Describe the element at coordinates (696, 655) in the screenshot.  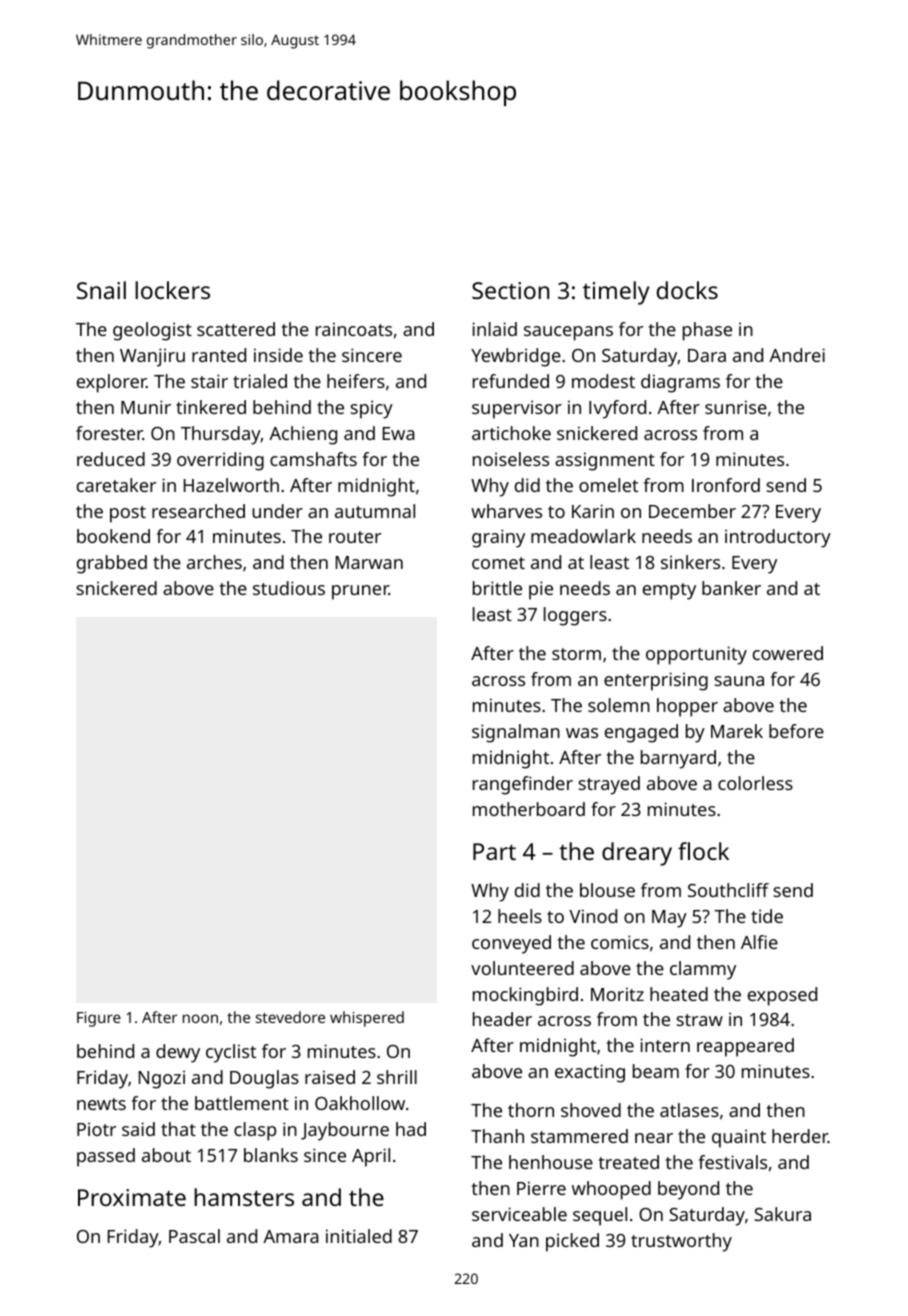
I see `opportunity` at that location.
